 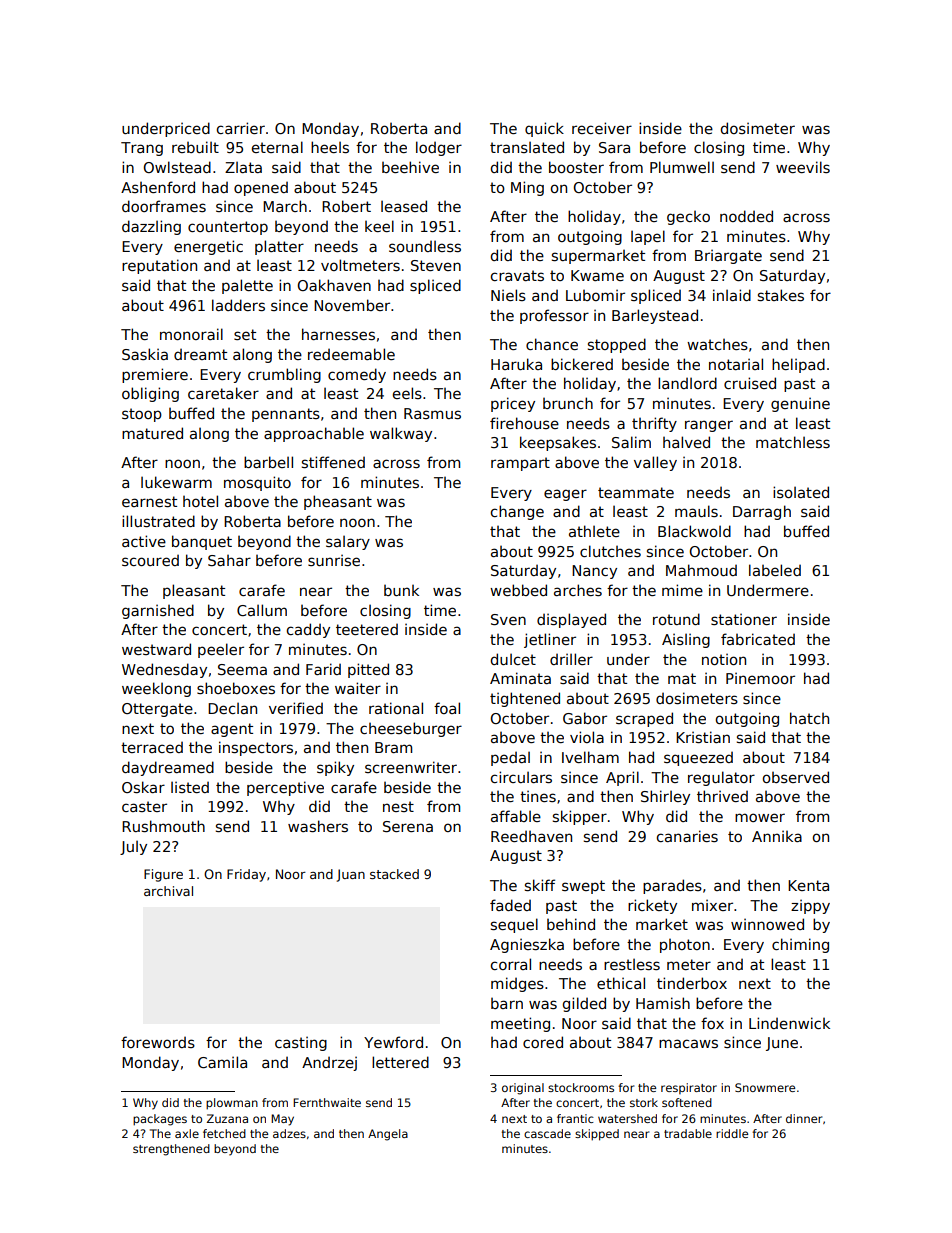 What do you see at coordinates (314, 434) in the screenshot?
I see `approachable` at bounding box center [314, 434].
